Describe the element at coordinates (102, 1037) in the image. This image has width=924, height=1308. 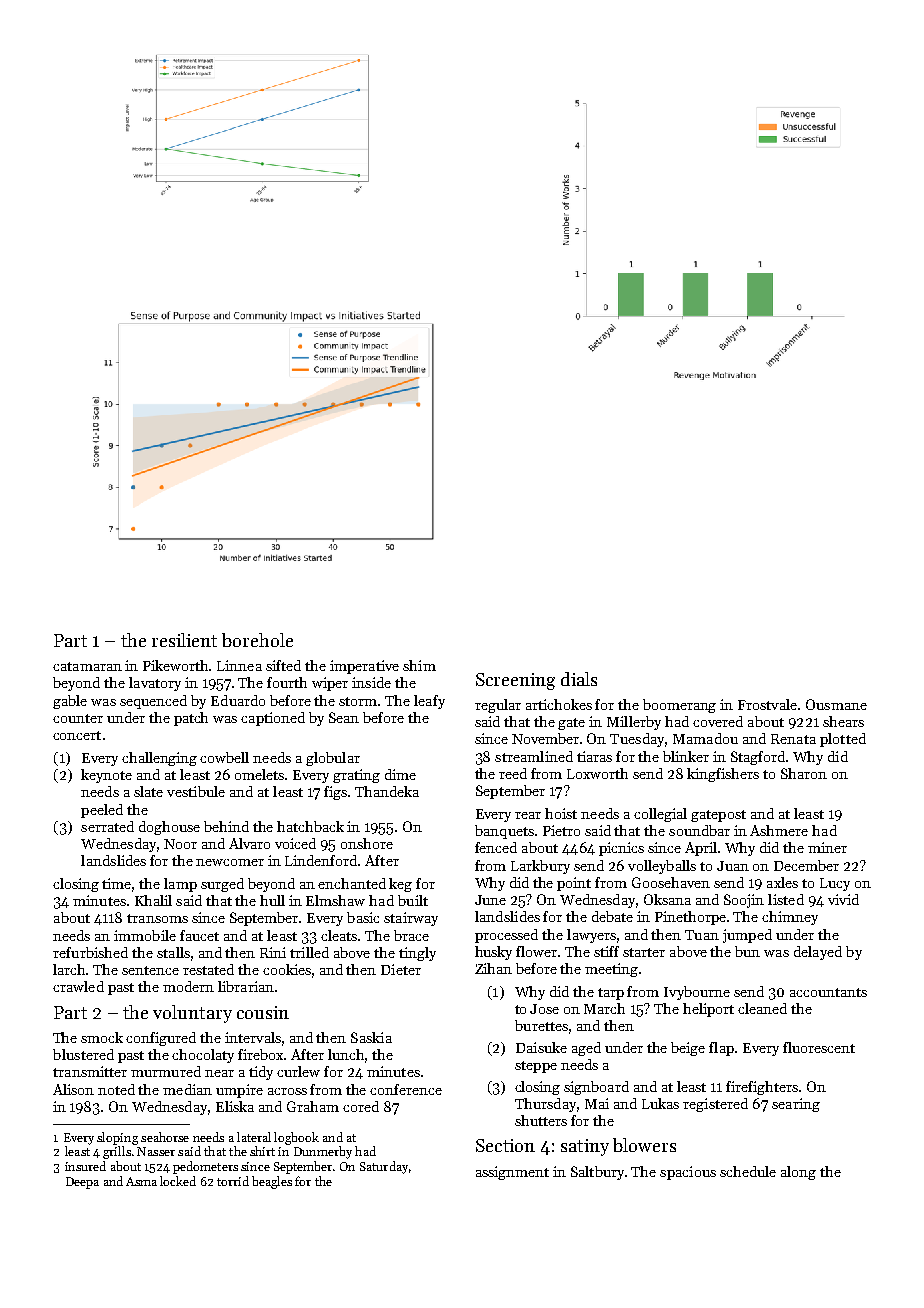
I see `smock` at that location.
